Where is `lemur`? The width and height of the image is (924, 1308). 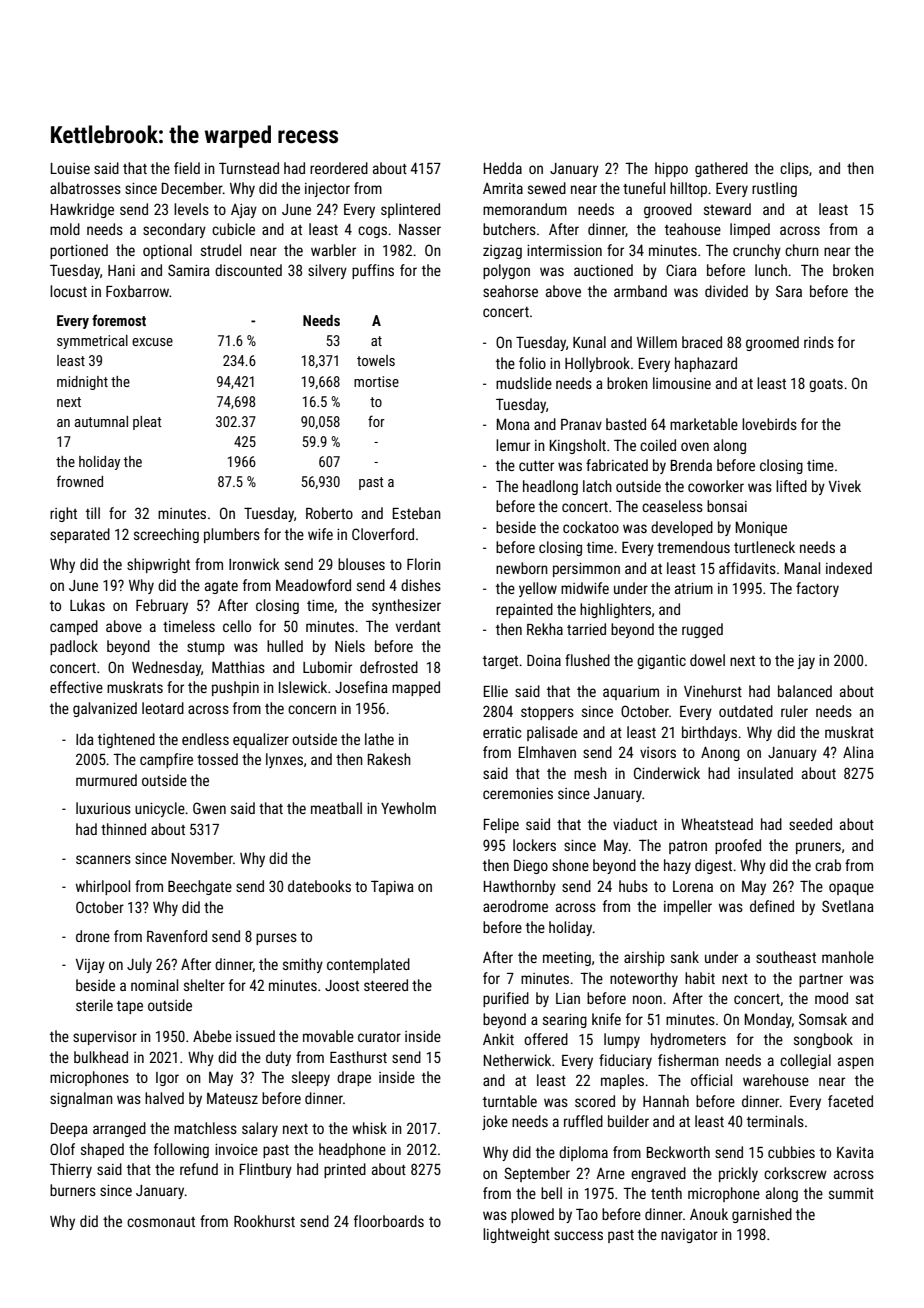
lemur is located at coordinates (513, 445).
